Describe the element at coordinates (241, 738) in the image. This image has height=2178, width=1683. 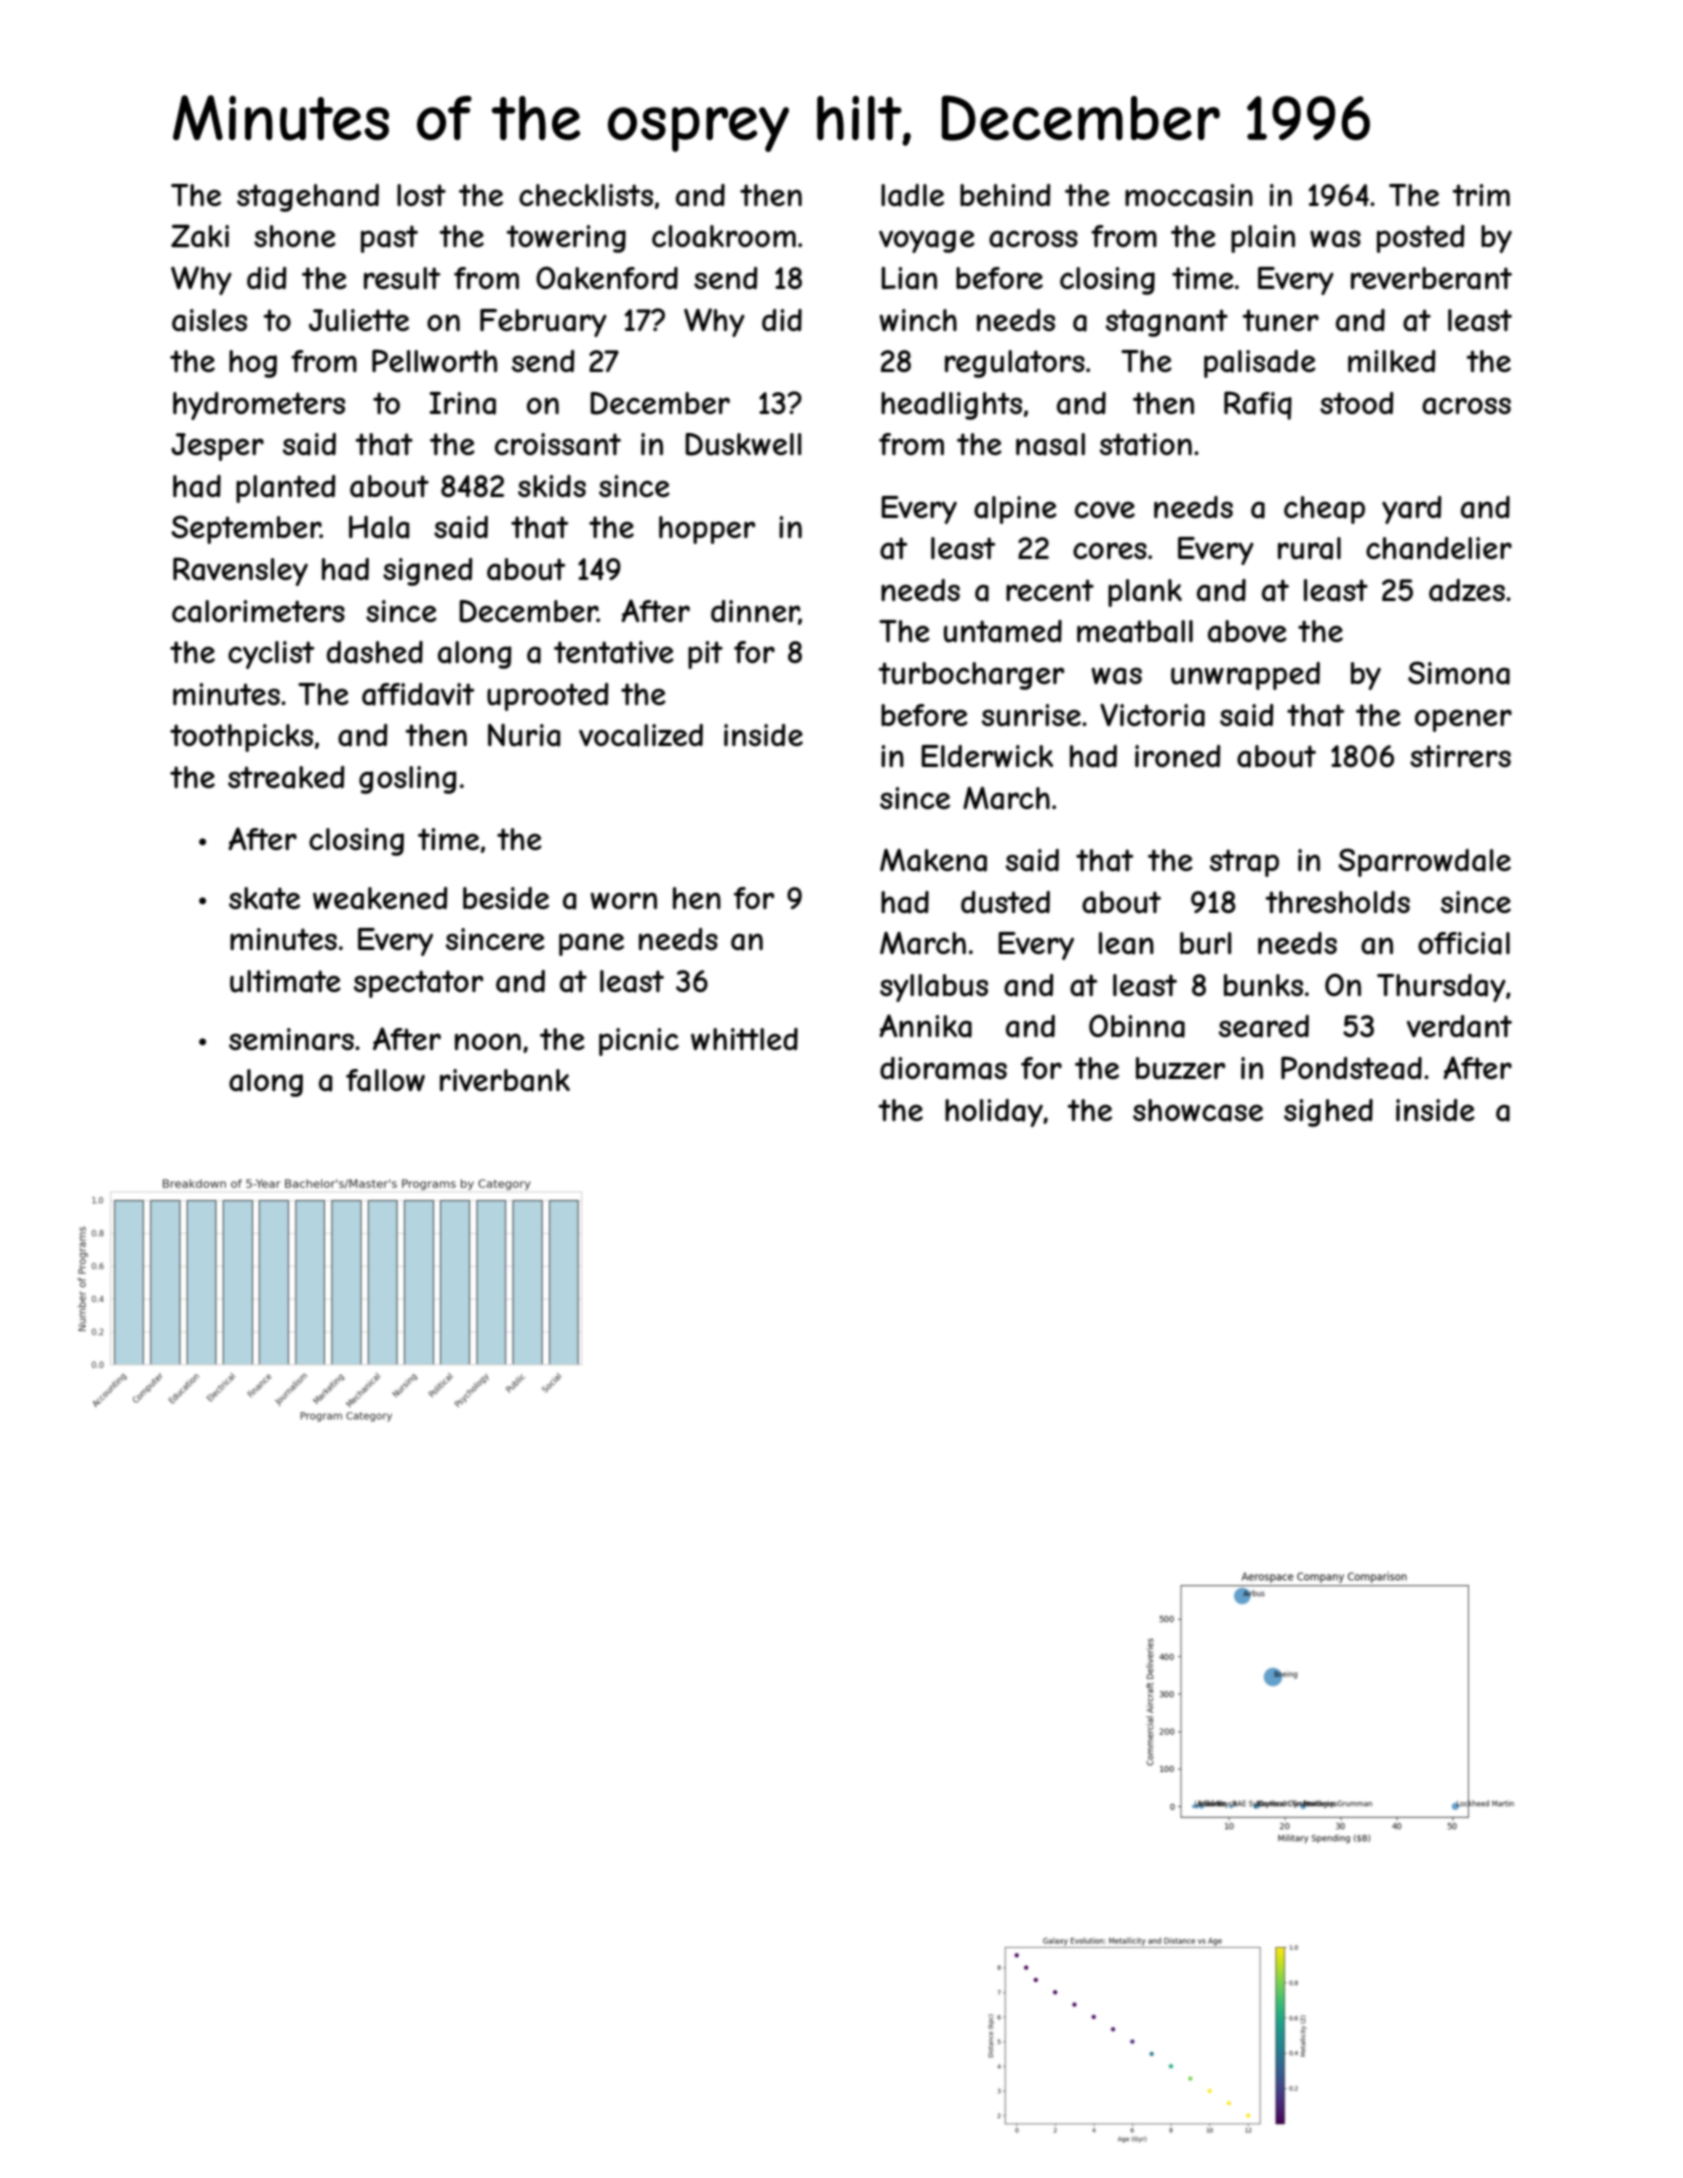
I see `toothpicks` at that location.
